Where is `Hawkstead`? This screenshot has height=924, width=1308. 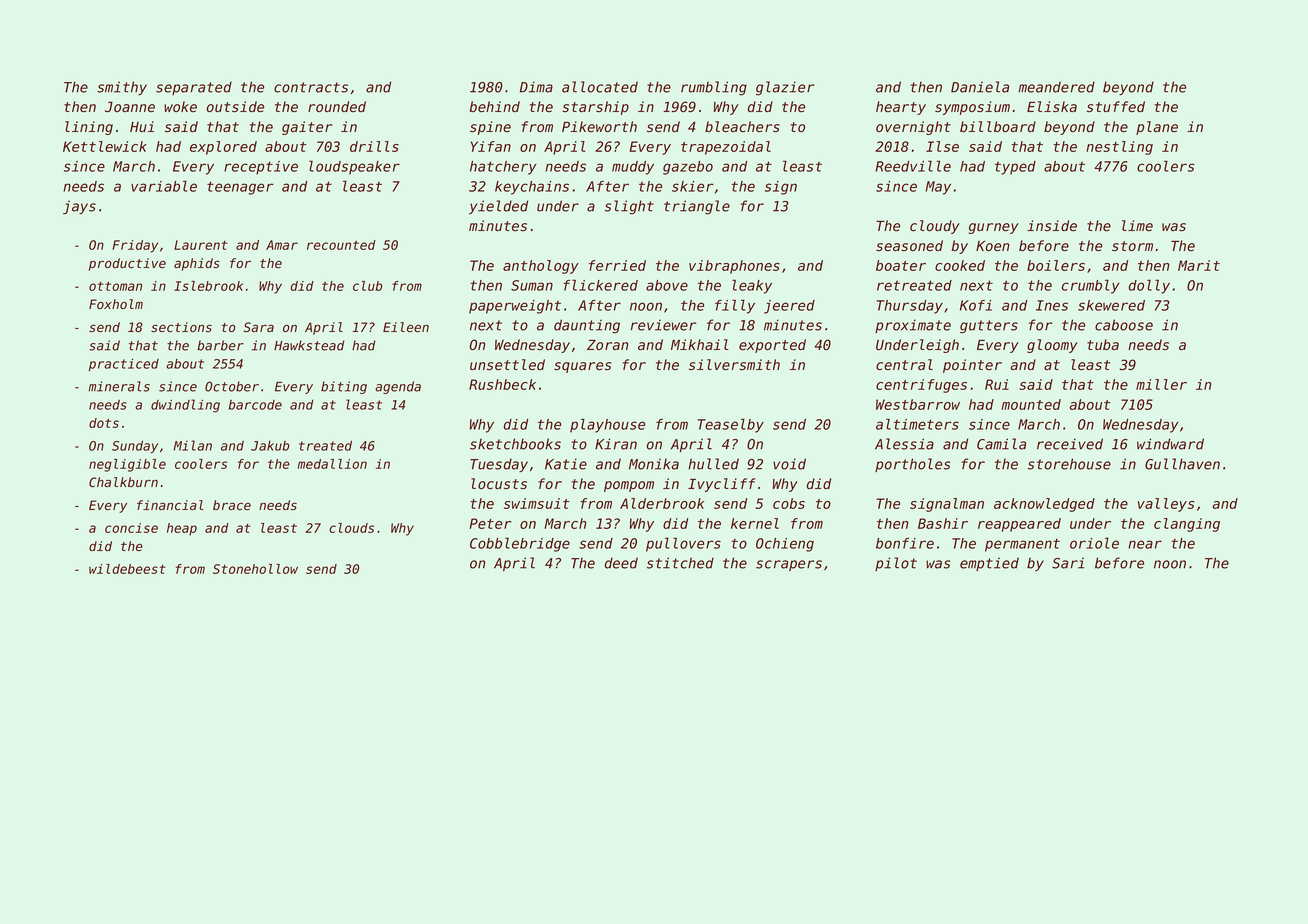 Hawkstead is located at coordinates (309, 345).
